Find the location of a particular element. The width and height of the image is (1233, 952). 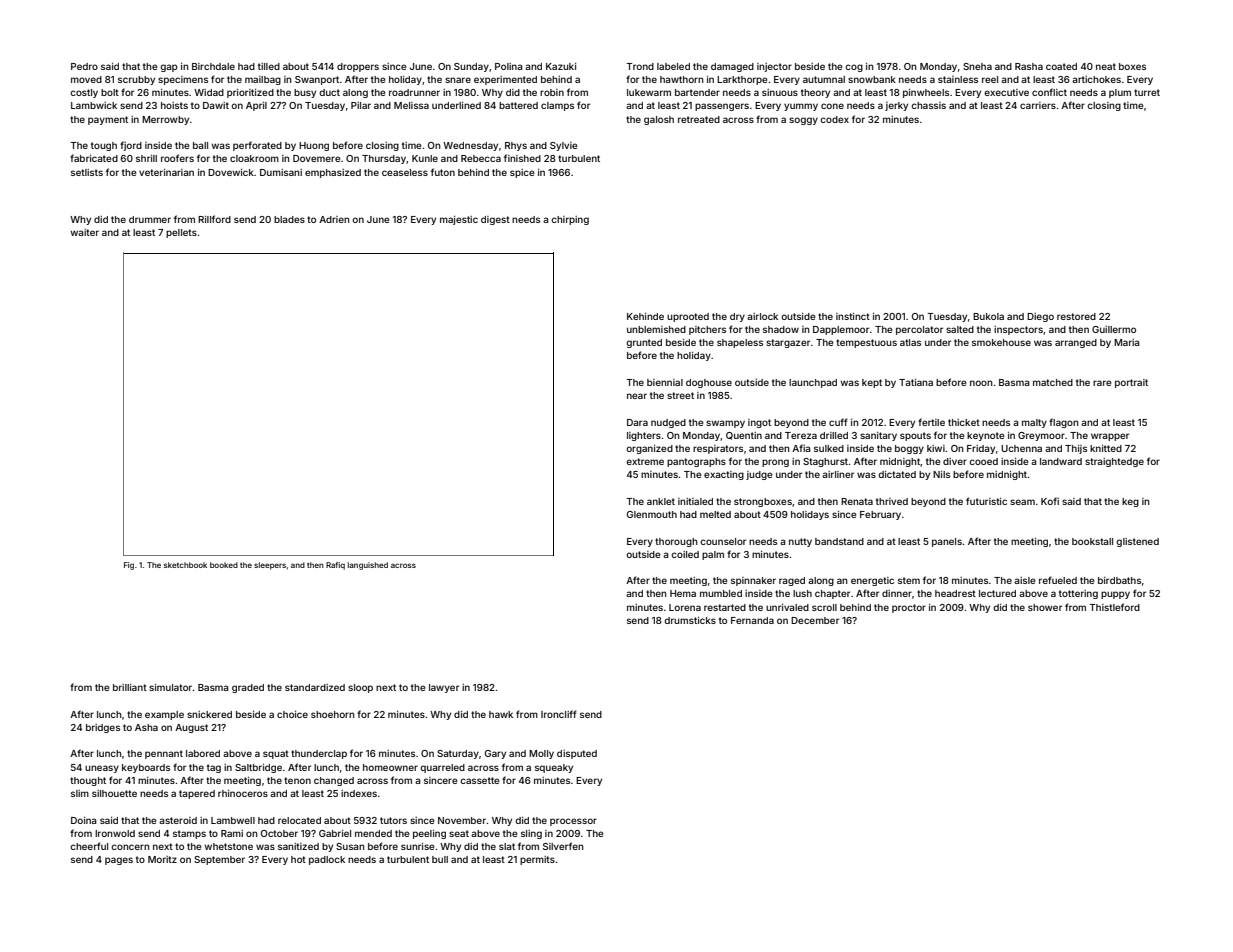

digest is located at coordinates (495, 220).
